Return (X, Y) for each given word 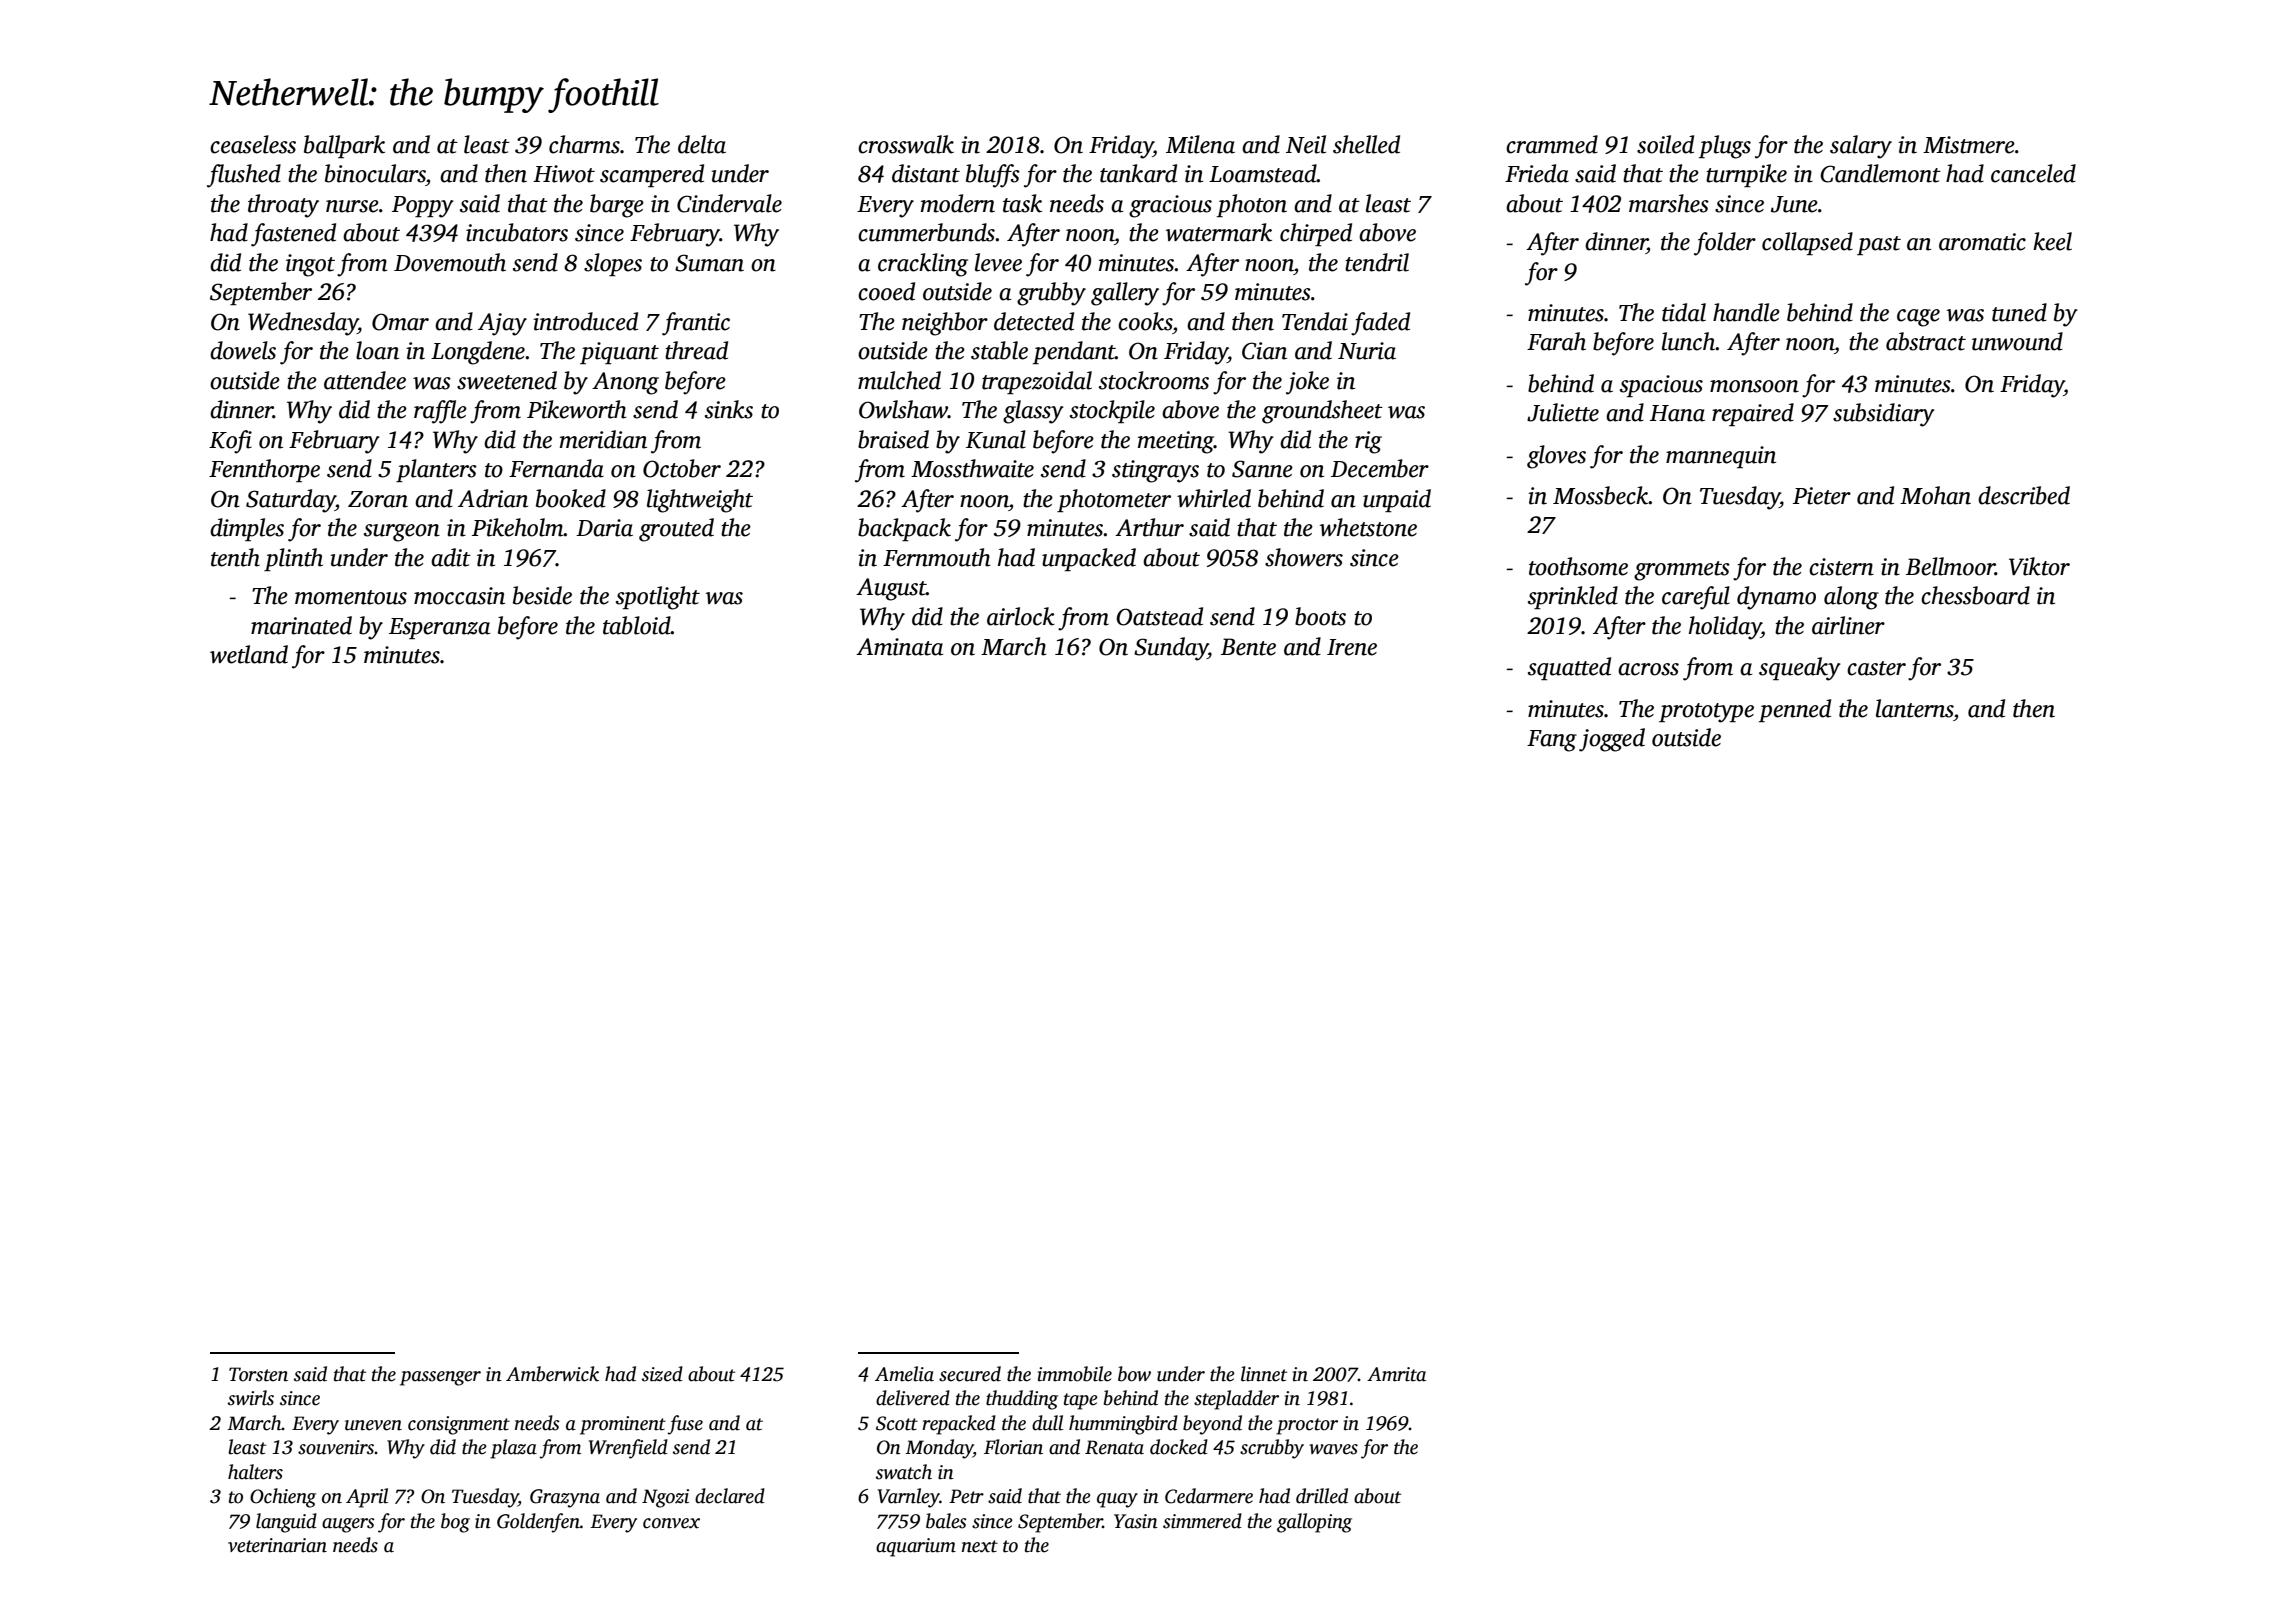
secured (970, 1374)
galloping (1314, 1523)
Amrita (1396, 1374)
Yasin (1136, 1521)
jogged (1612, 740)
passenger (440, 1378)
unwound (2017, 341)
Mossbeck (1601, 495)
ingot (310, 265)
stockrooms (1154, 380)
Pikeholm (518, 527)
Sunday (1171, 649)
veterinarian (277, 1545)
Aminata (899, 647)
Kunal (996, 439)
